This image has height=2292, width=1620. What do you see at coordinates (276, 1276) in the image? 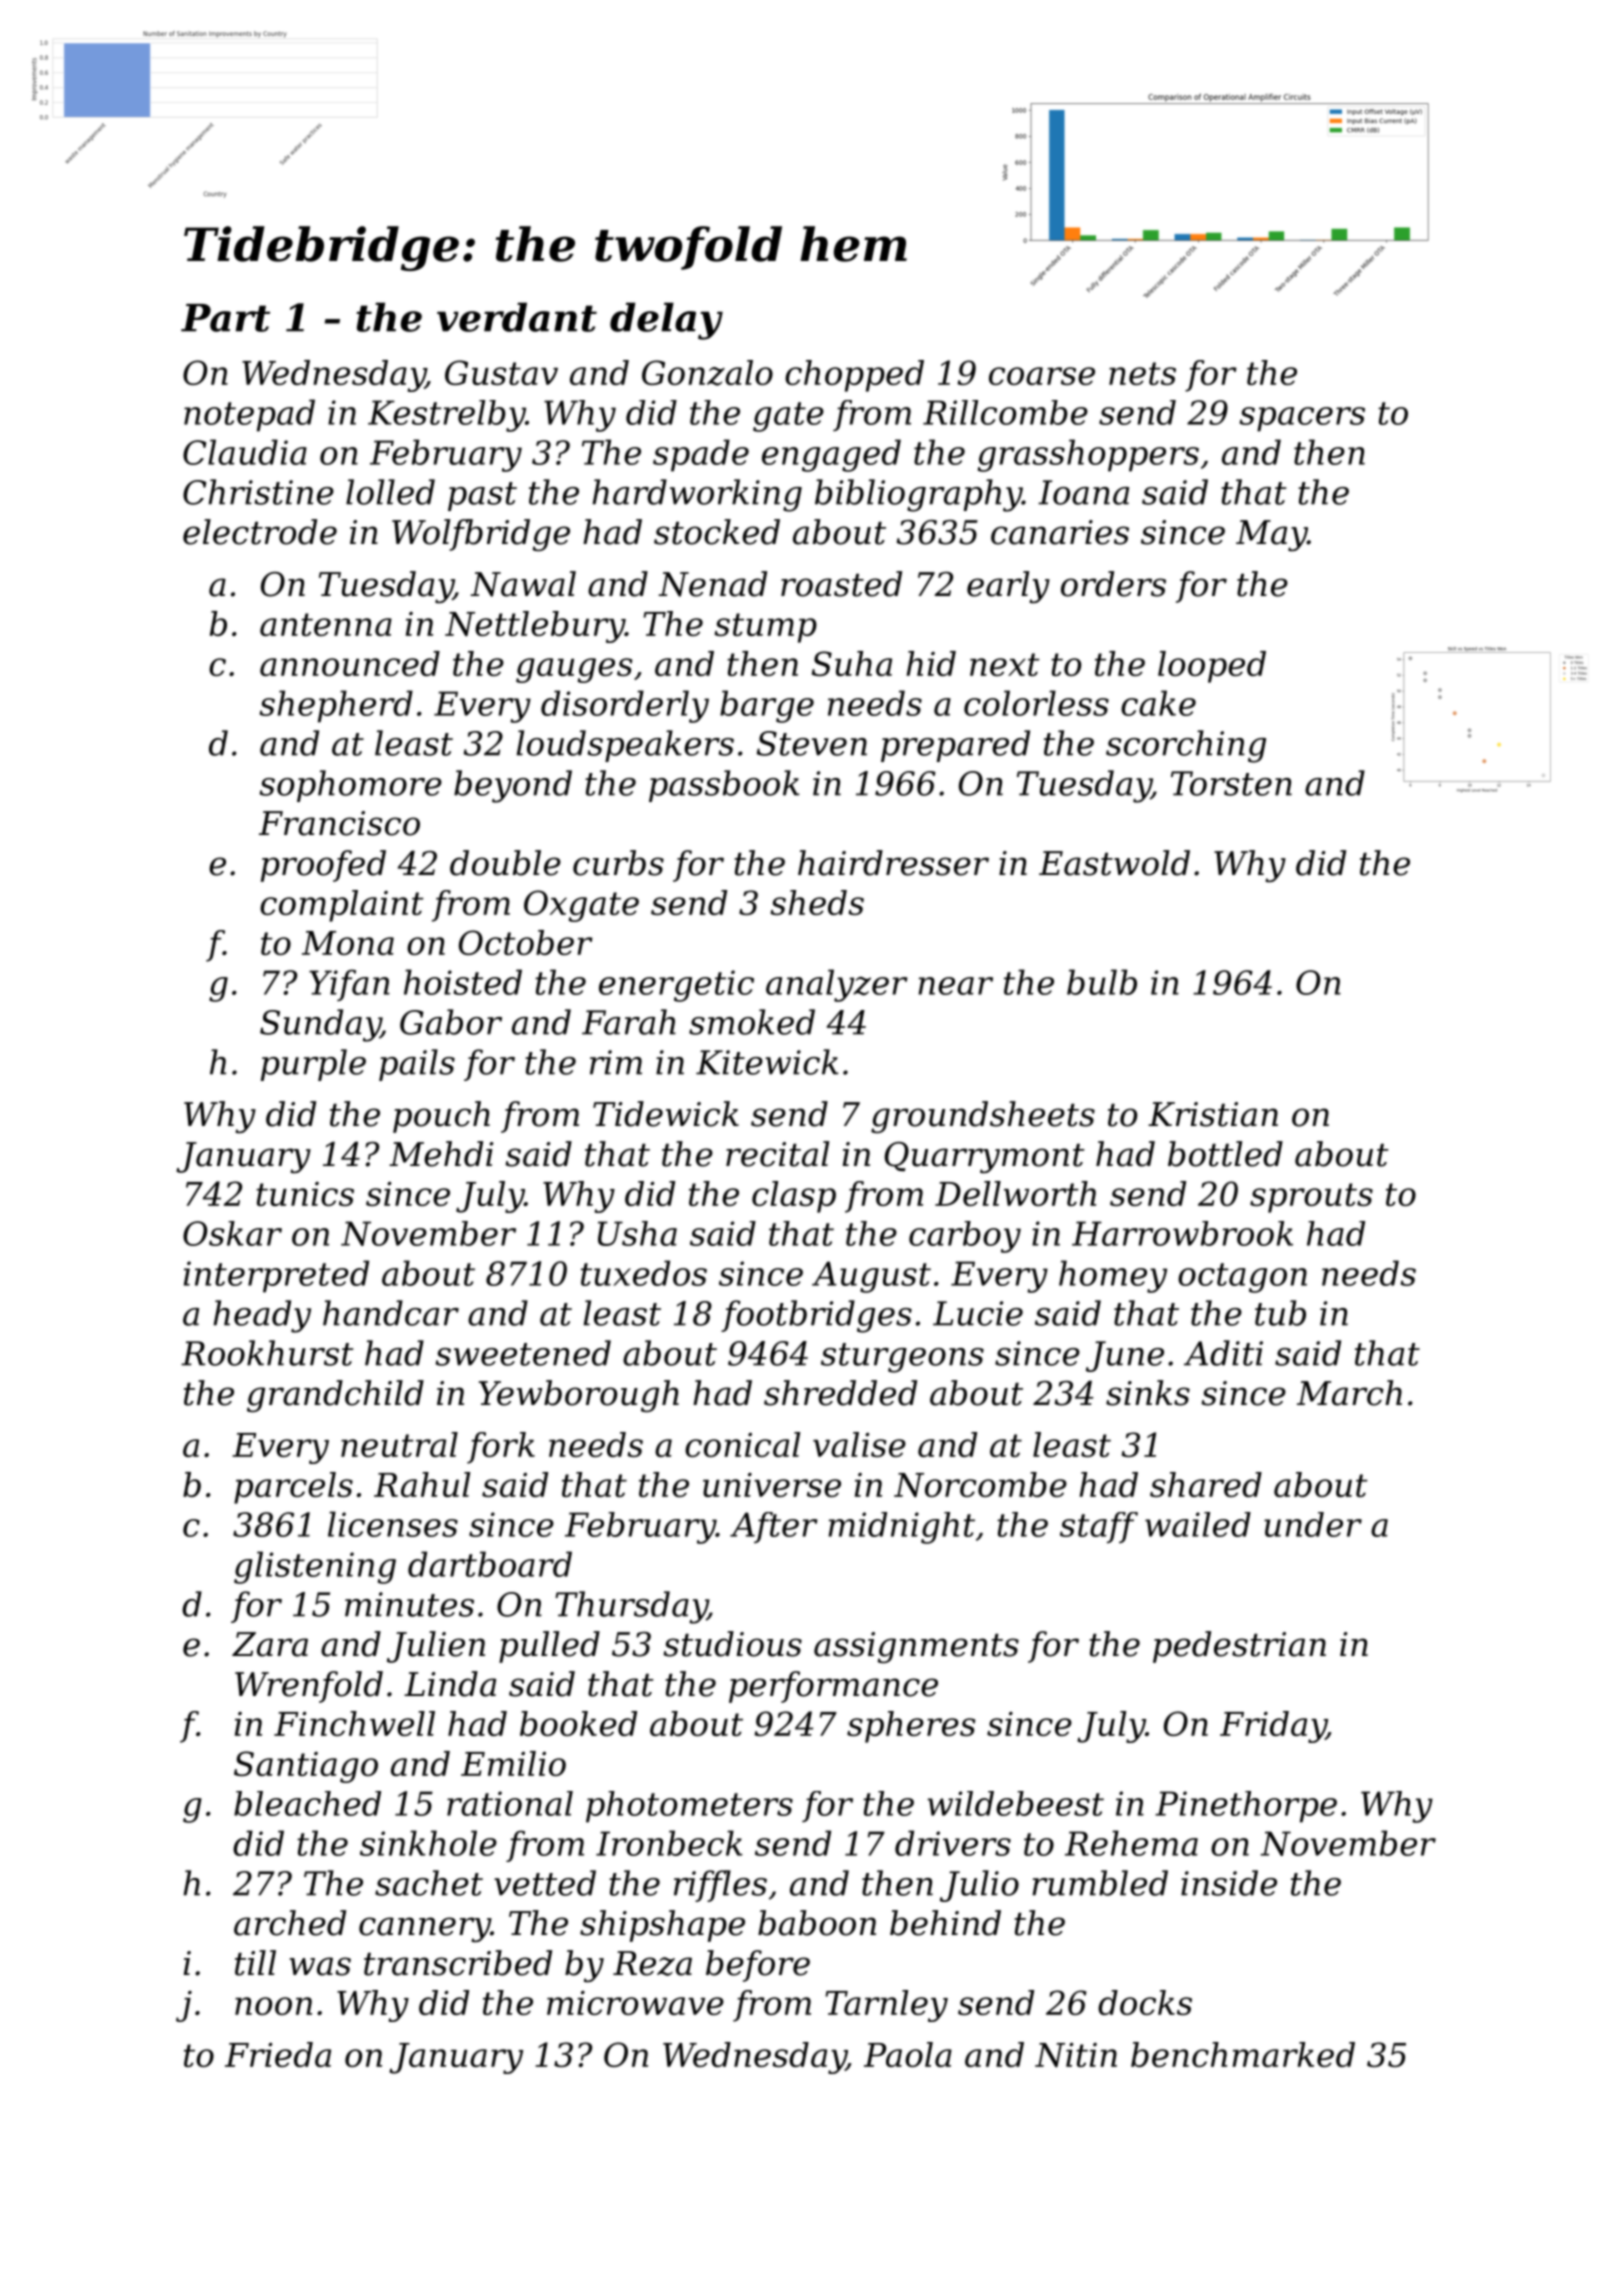
I see `interpreted` at bounding box center [276, 1276].
